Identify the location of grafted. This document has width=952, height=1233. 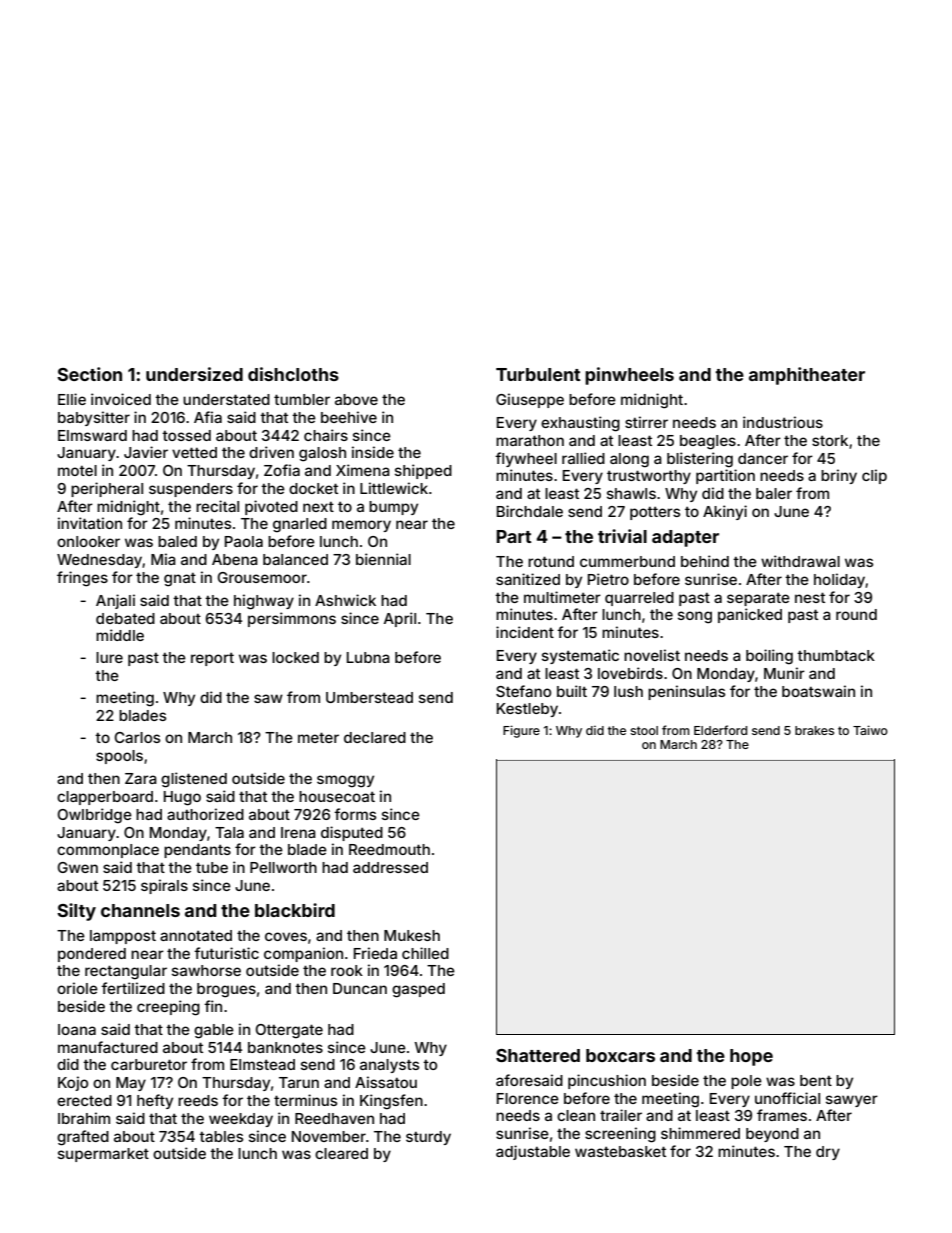
(83, 1138).
